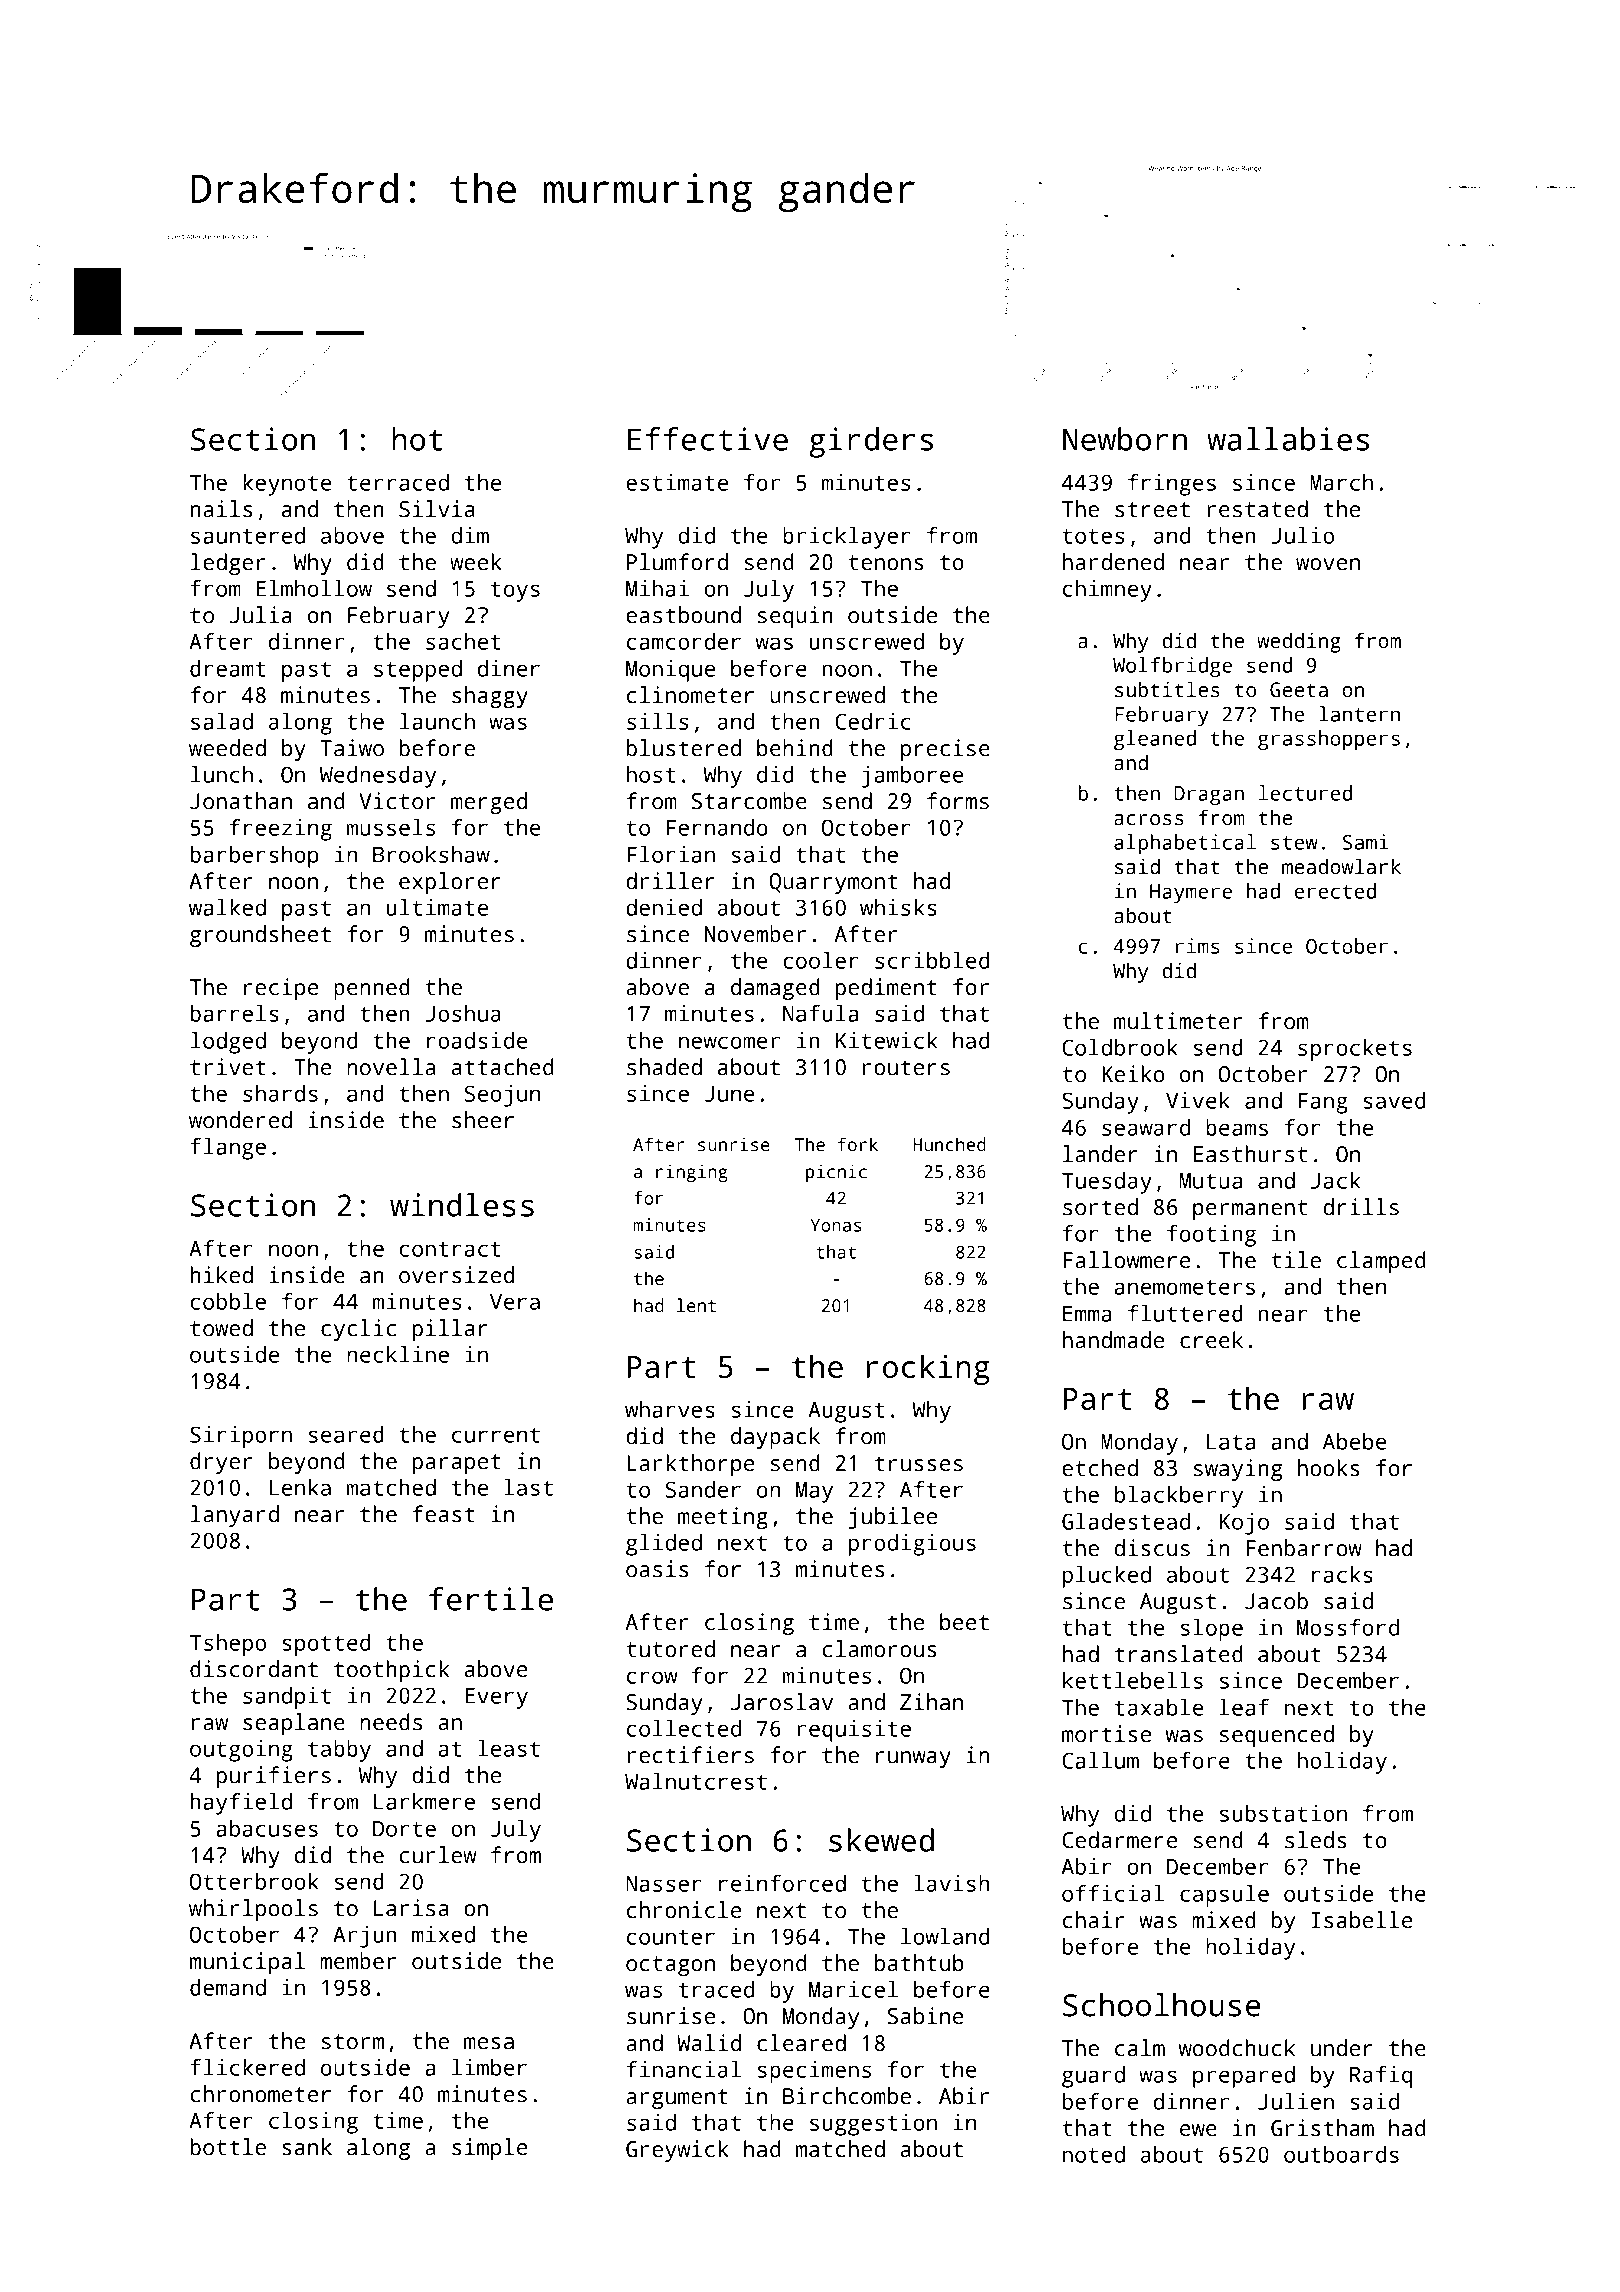  I want to click on Effective, so click(708, 439).
